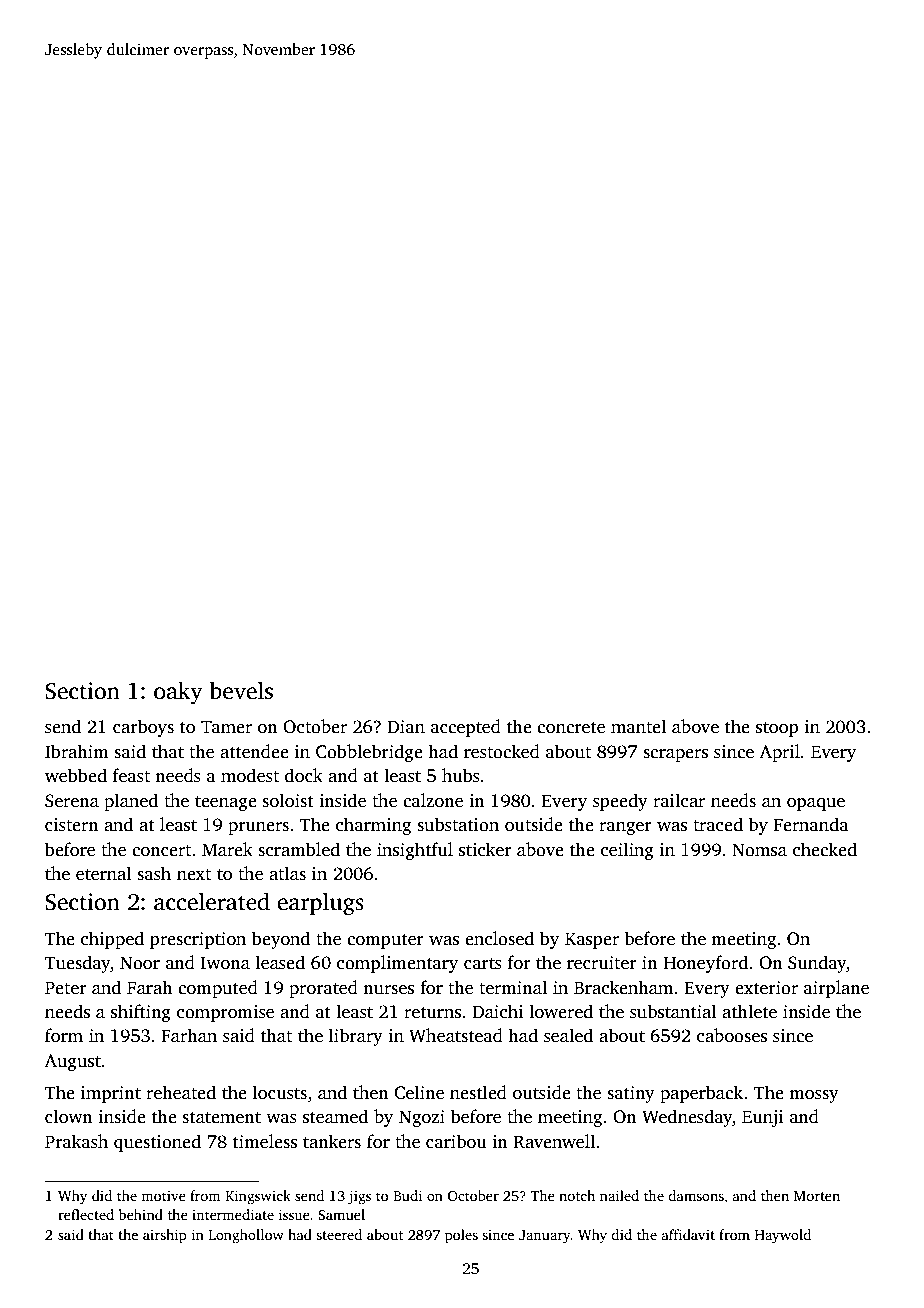  Describe the element at coordinates (225, 963) in the screenshot. I see `Iwona` at that location.
